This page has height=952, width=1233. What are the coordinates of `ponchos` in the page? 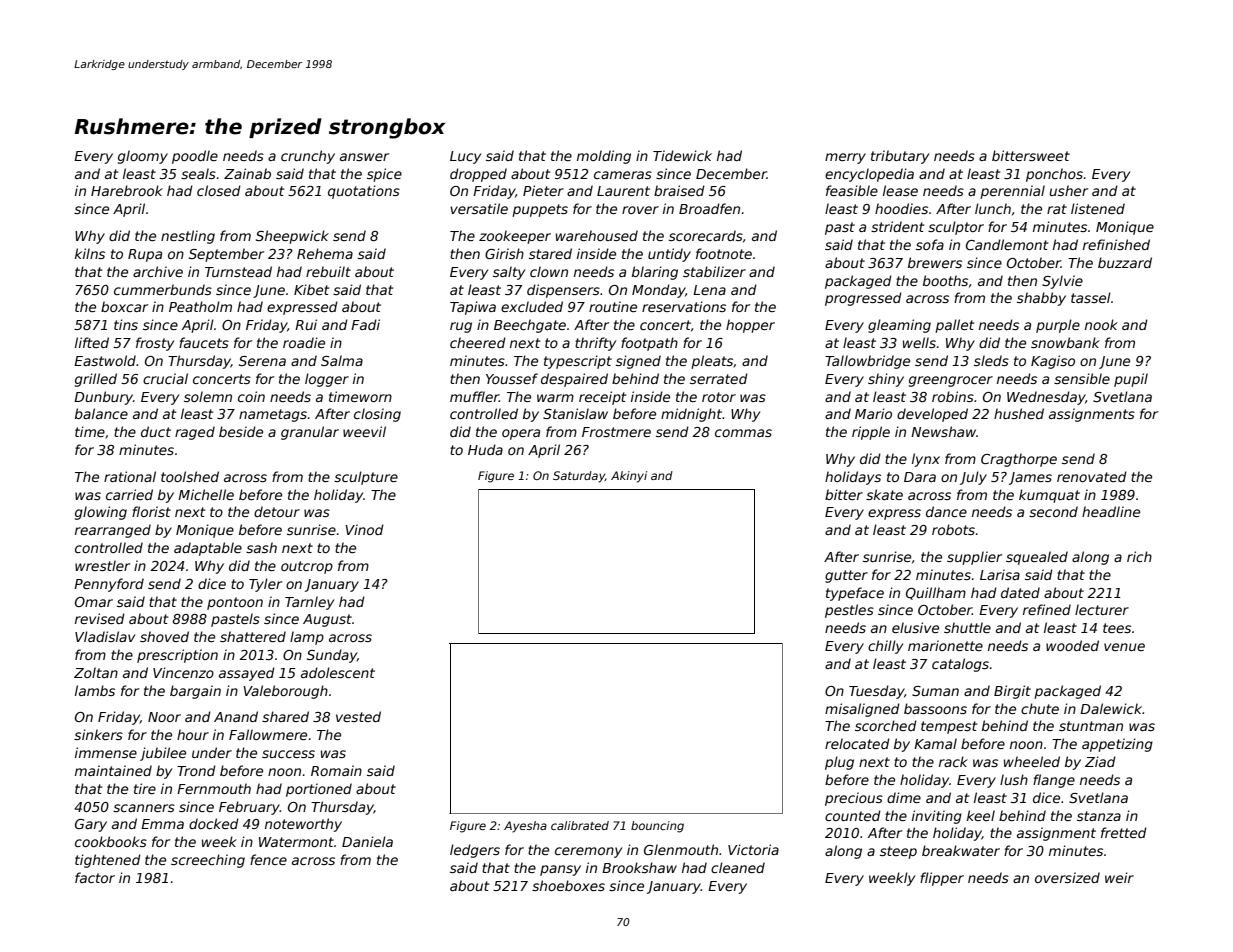 It's located at (1054, 175).
